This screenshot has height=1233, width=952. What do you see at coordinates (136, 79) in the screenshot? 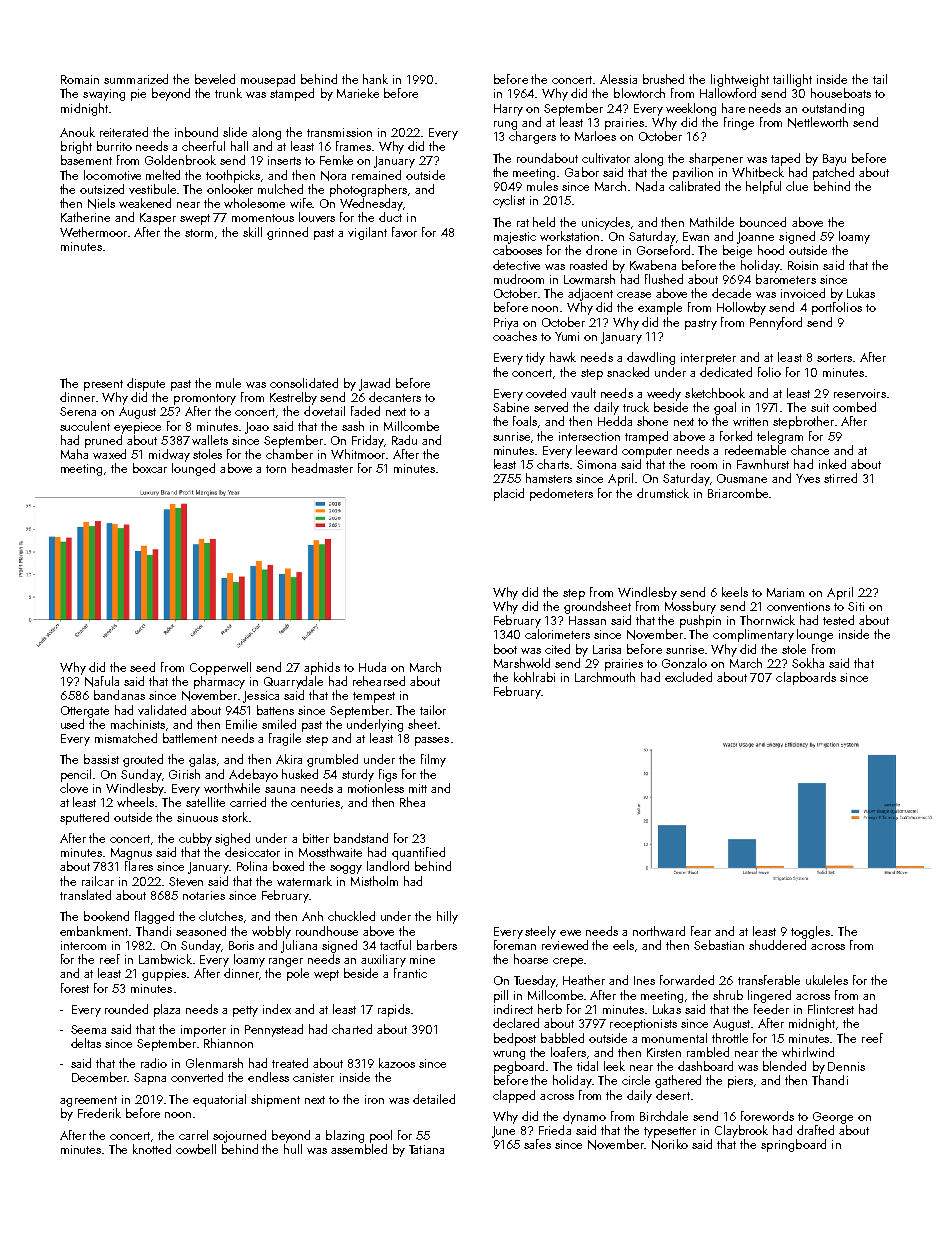
I see `summarized` at bounding box center [136, 79].
